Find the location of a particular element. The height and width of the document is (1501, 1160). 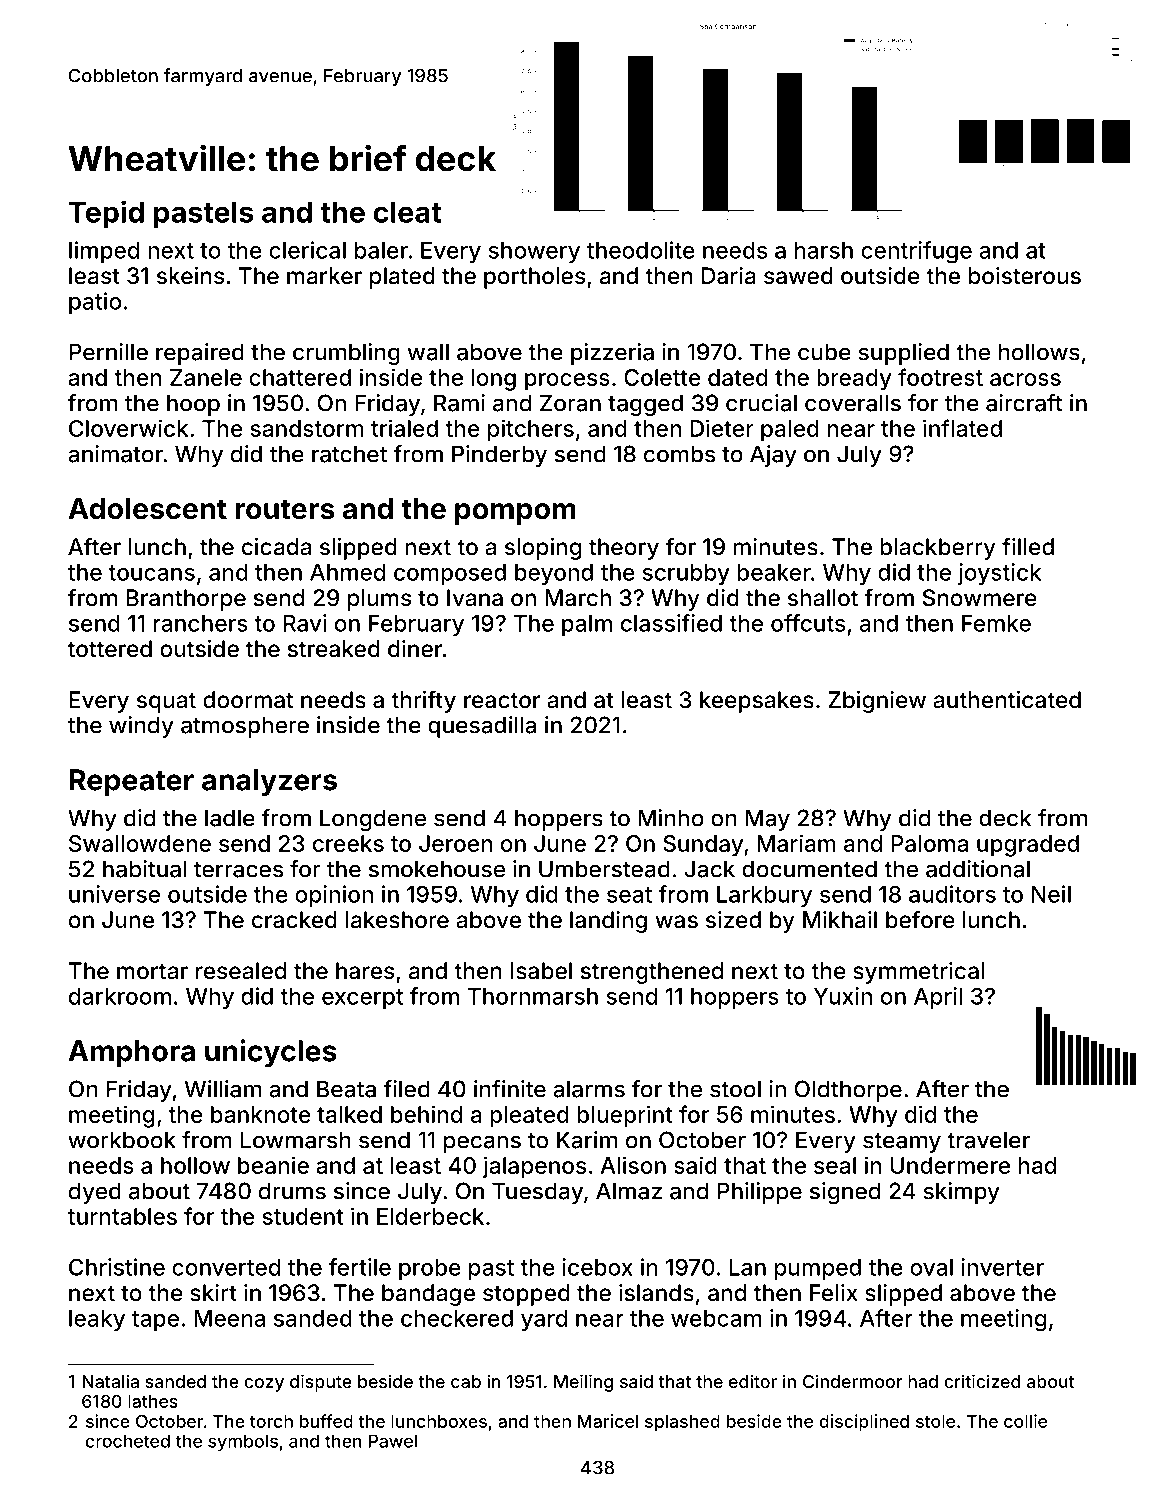

Tepid is located at coordinates (106, 214).
